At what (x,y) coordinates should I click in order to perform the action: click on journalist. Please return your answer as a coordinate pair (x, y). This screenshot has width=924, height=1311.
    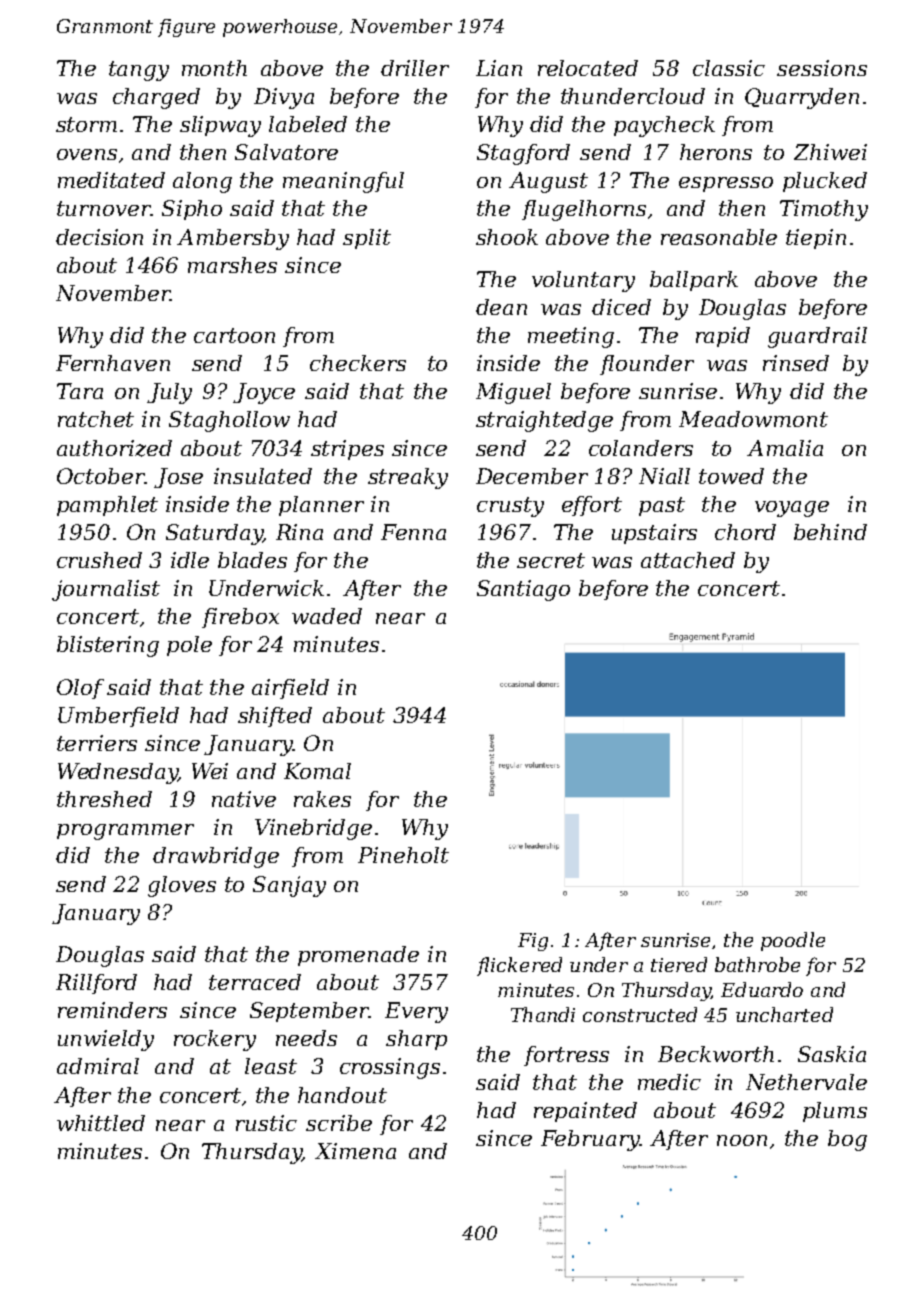
    Looking at the image, I should click on (106, 590).
